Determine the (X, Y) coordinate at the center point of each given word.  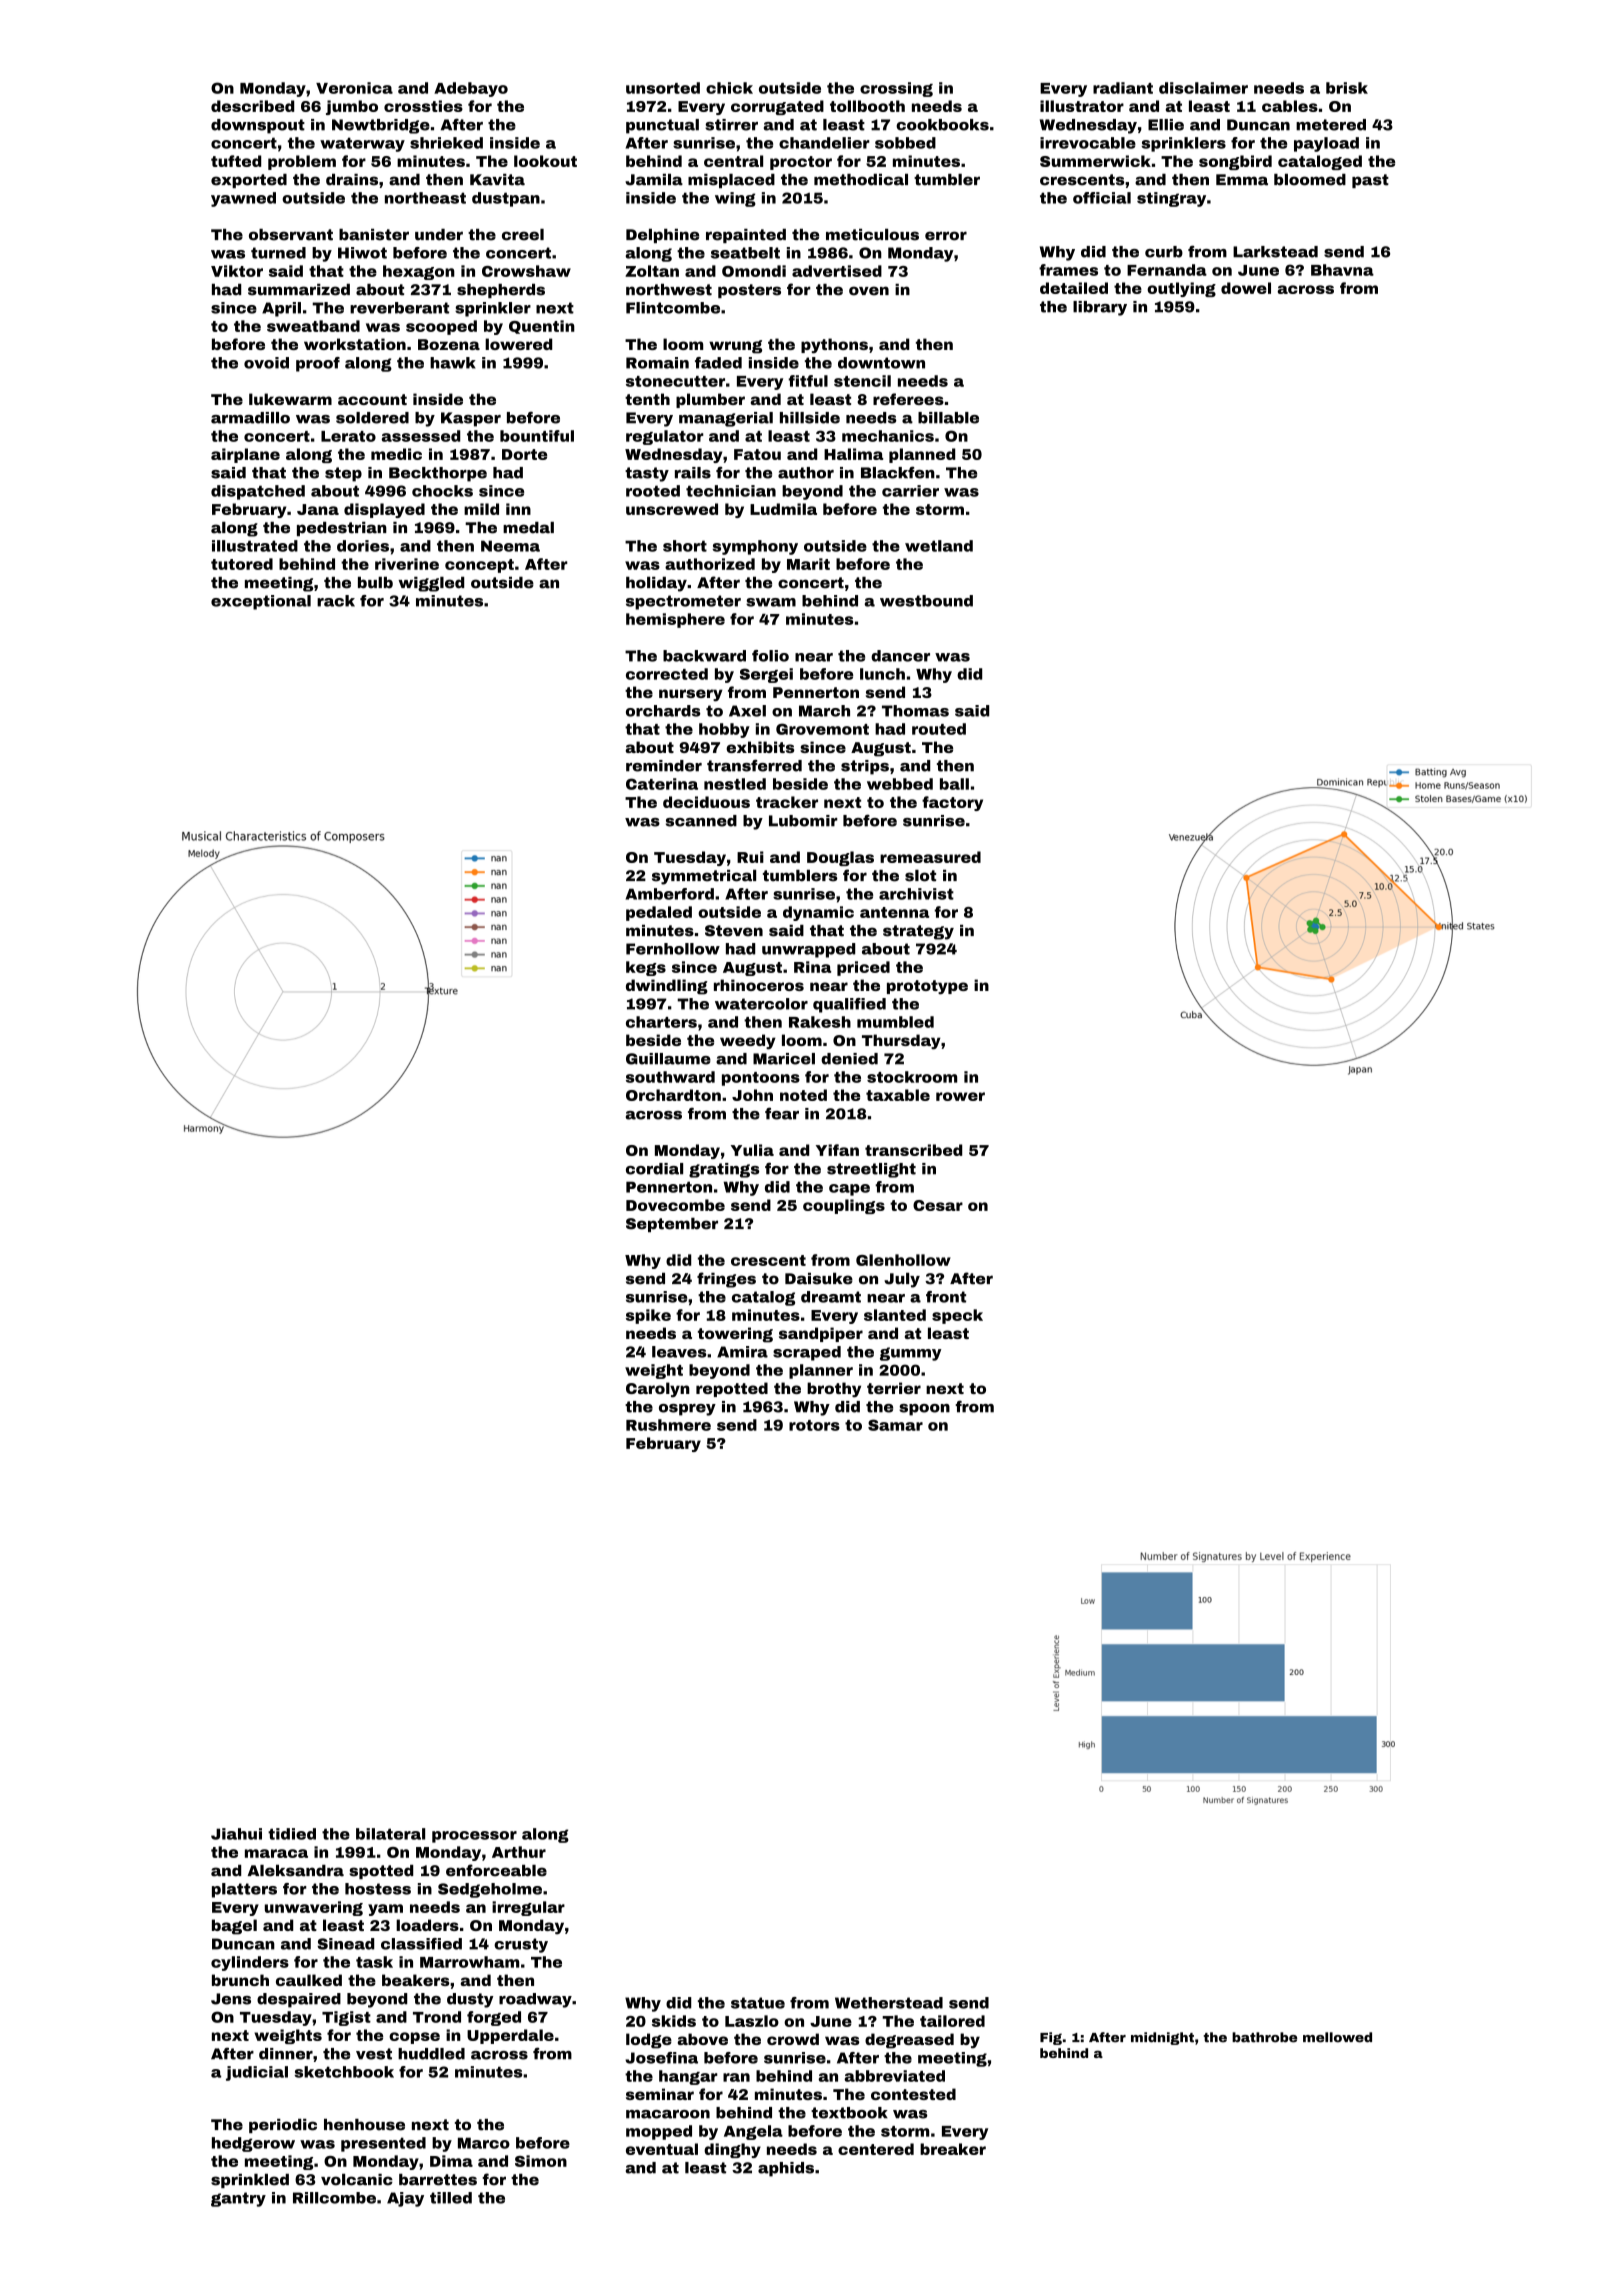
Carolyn (658, 1390)
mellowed (1337, 2037)
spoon (924, 1410)
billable (948, 418)
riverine (407, 564)
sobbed (905, 143)
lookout (545, 161)
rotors (814, 1425)
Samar (895, 1425)
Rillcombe (334, 2198)
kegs (646, 968)
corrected (667, 674)
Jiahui (236, 1834)
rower (960, 1096)
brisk (1347, 88)
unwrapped (808, 950)
